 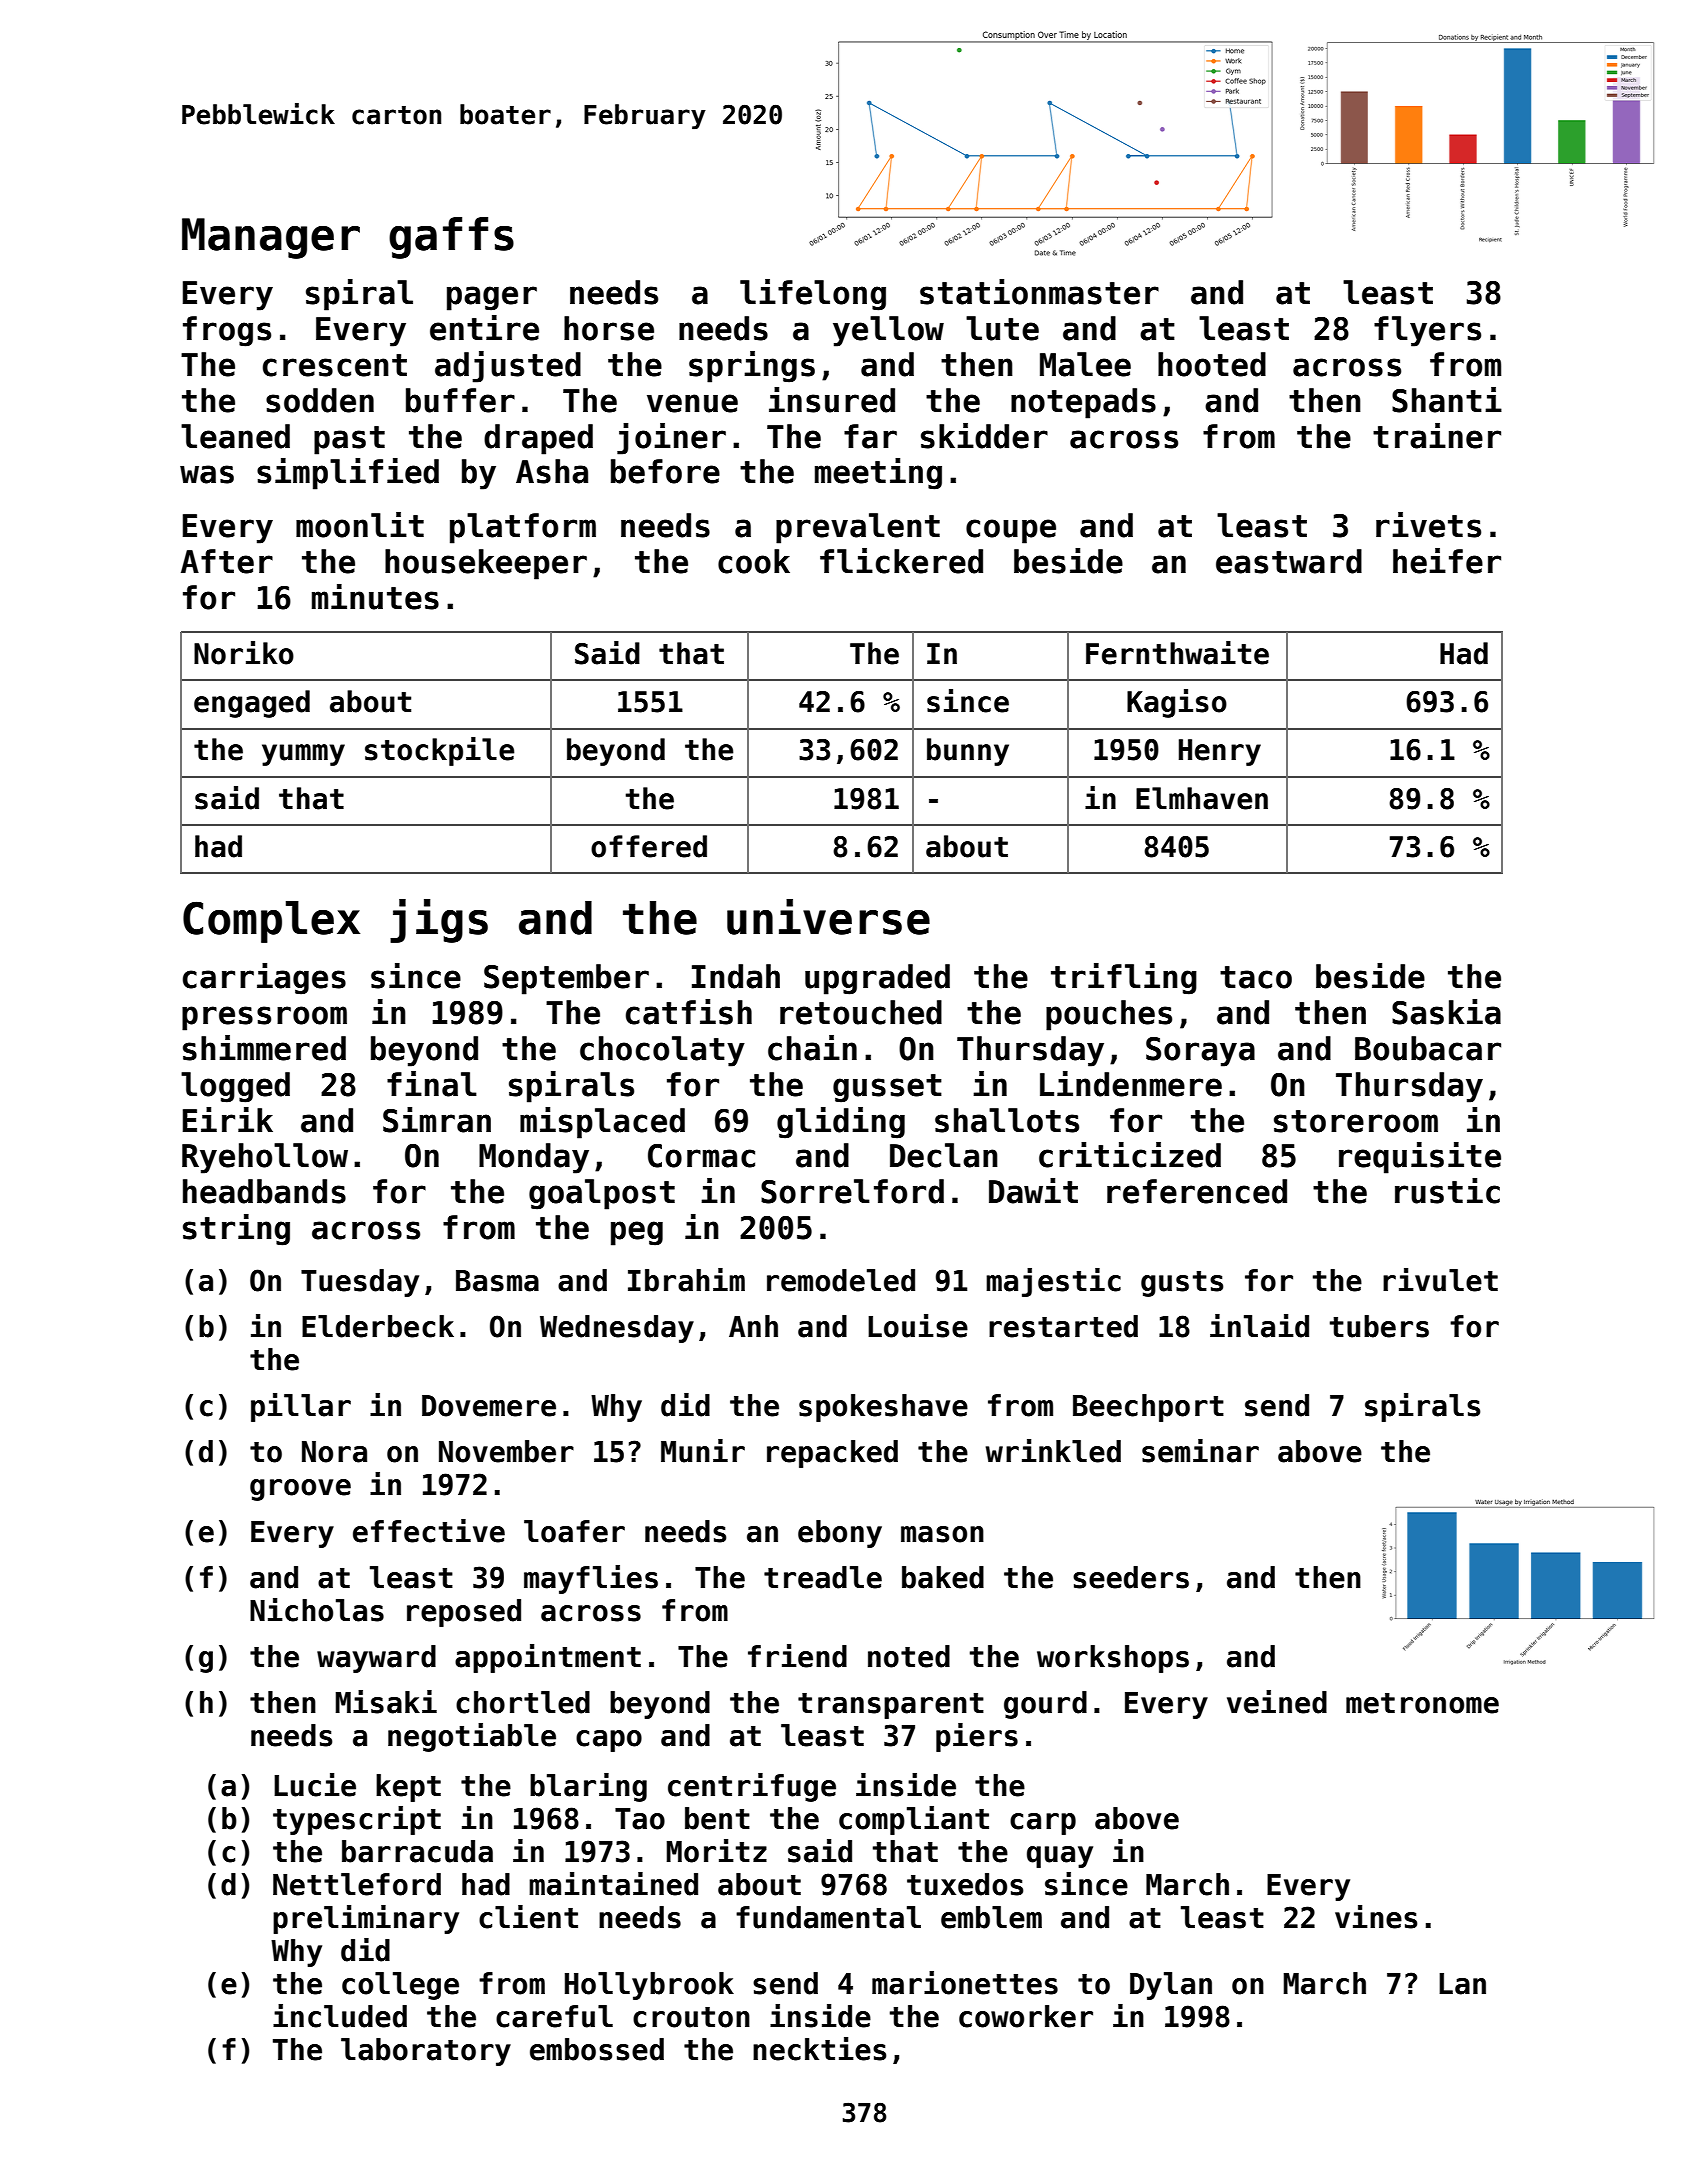 I want to click on Noriko, so click(x=244, y=653).
